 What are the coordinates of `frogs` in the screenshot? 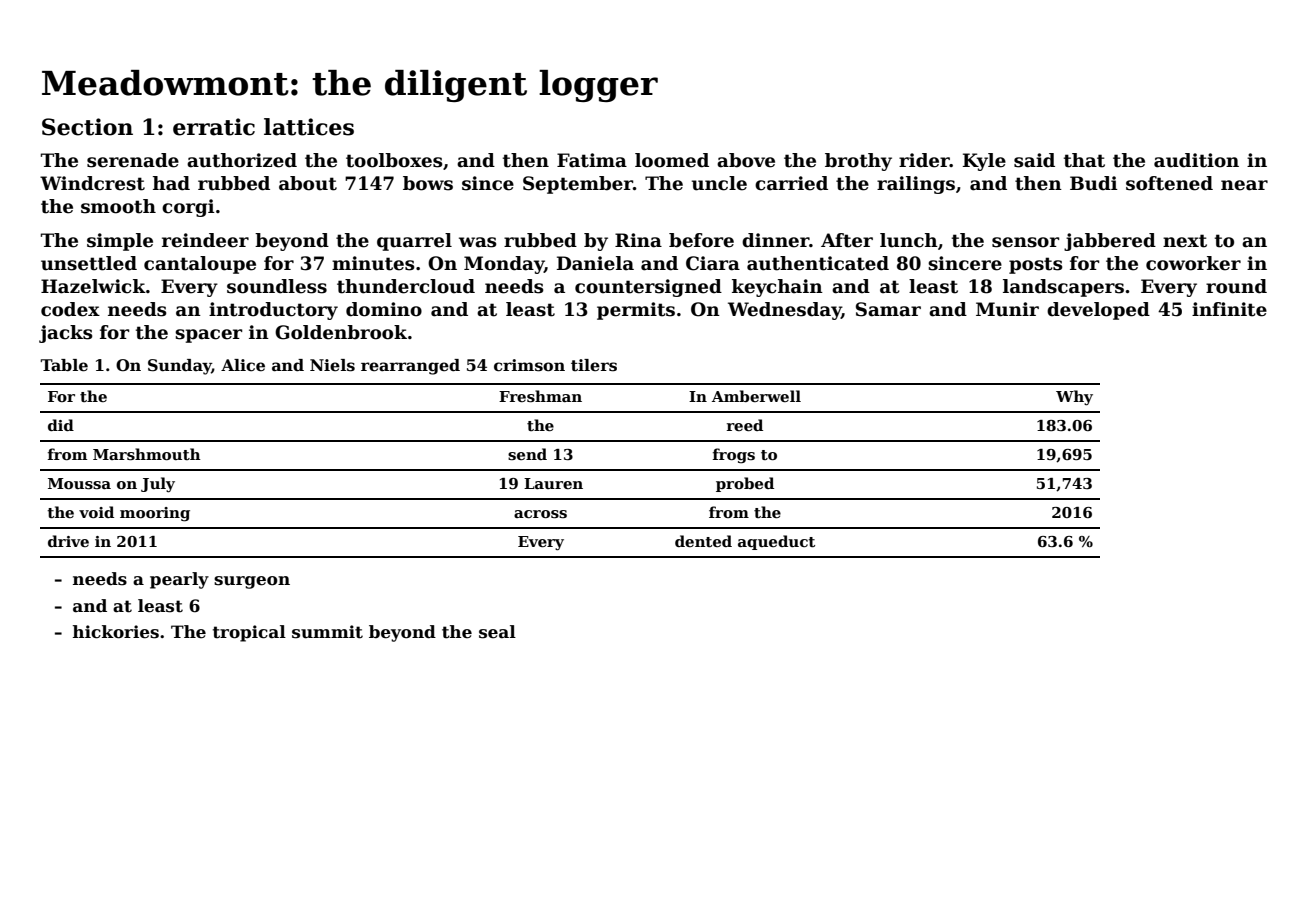 It's located at (734, 456).
